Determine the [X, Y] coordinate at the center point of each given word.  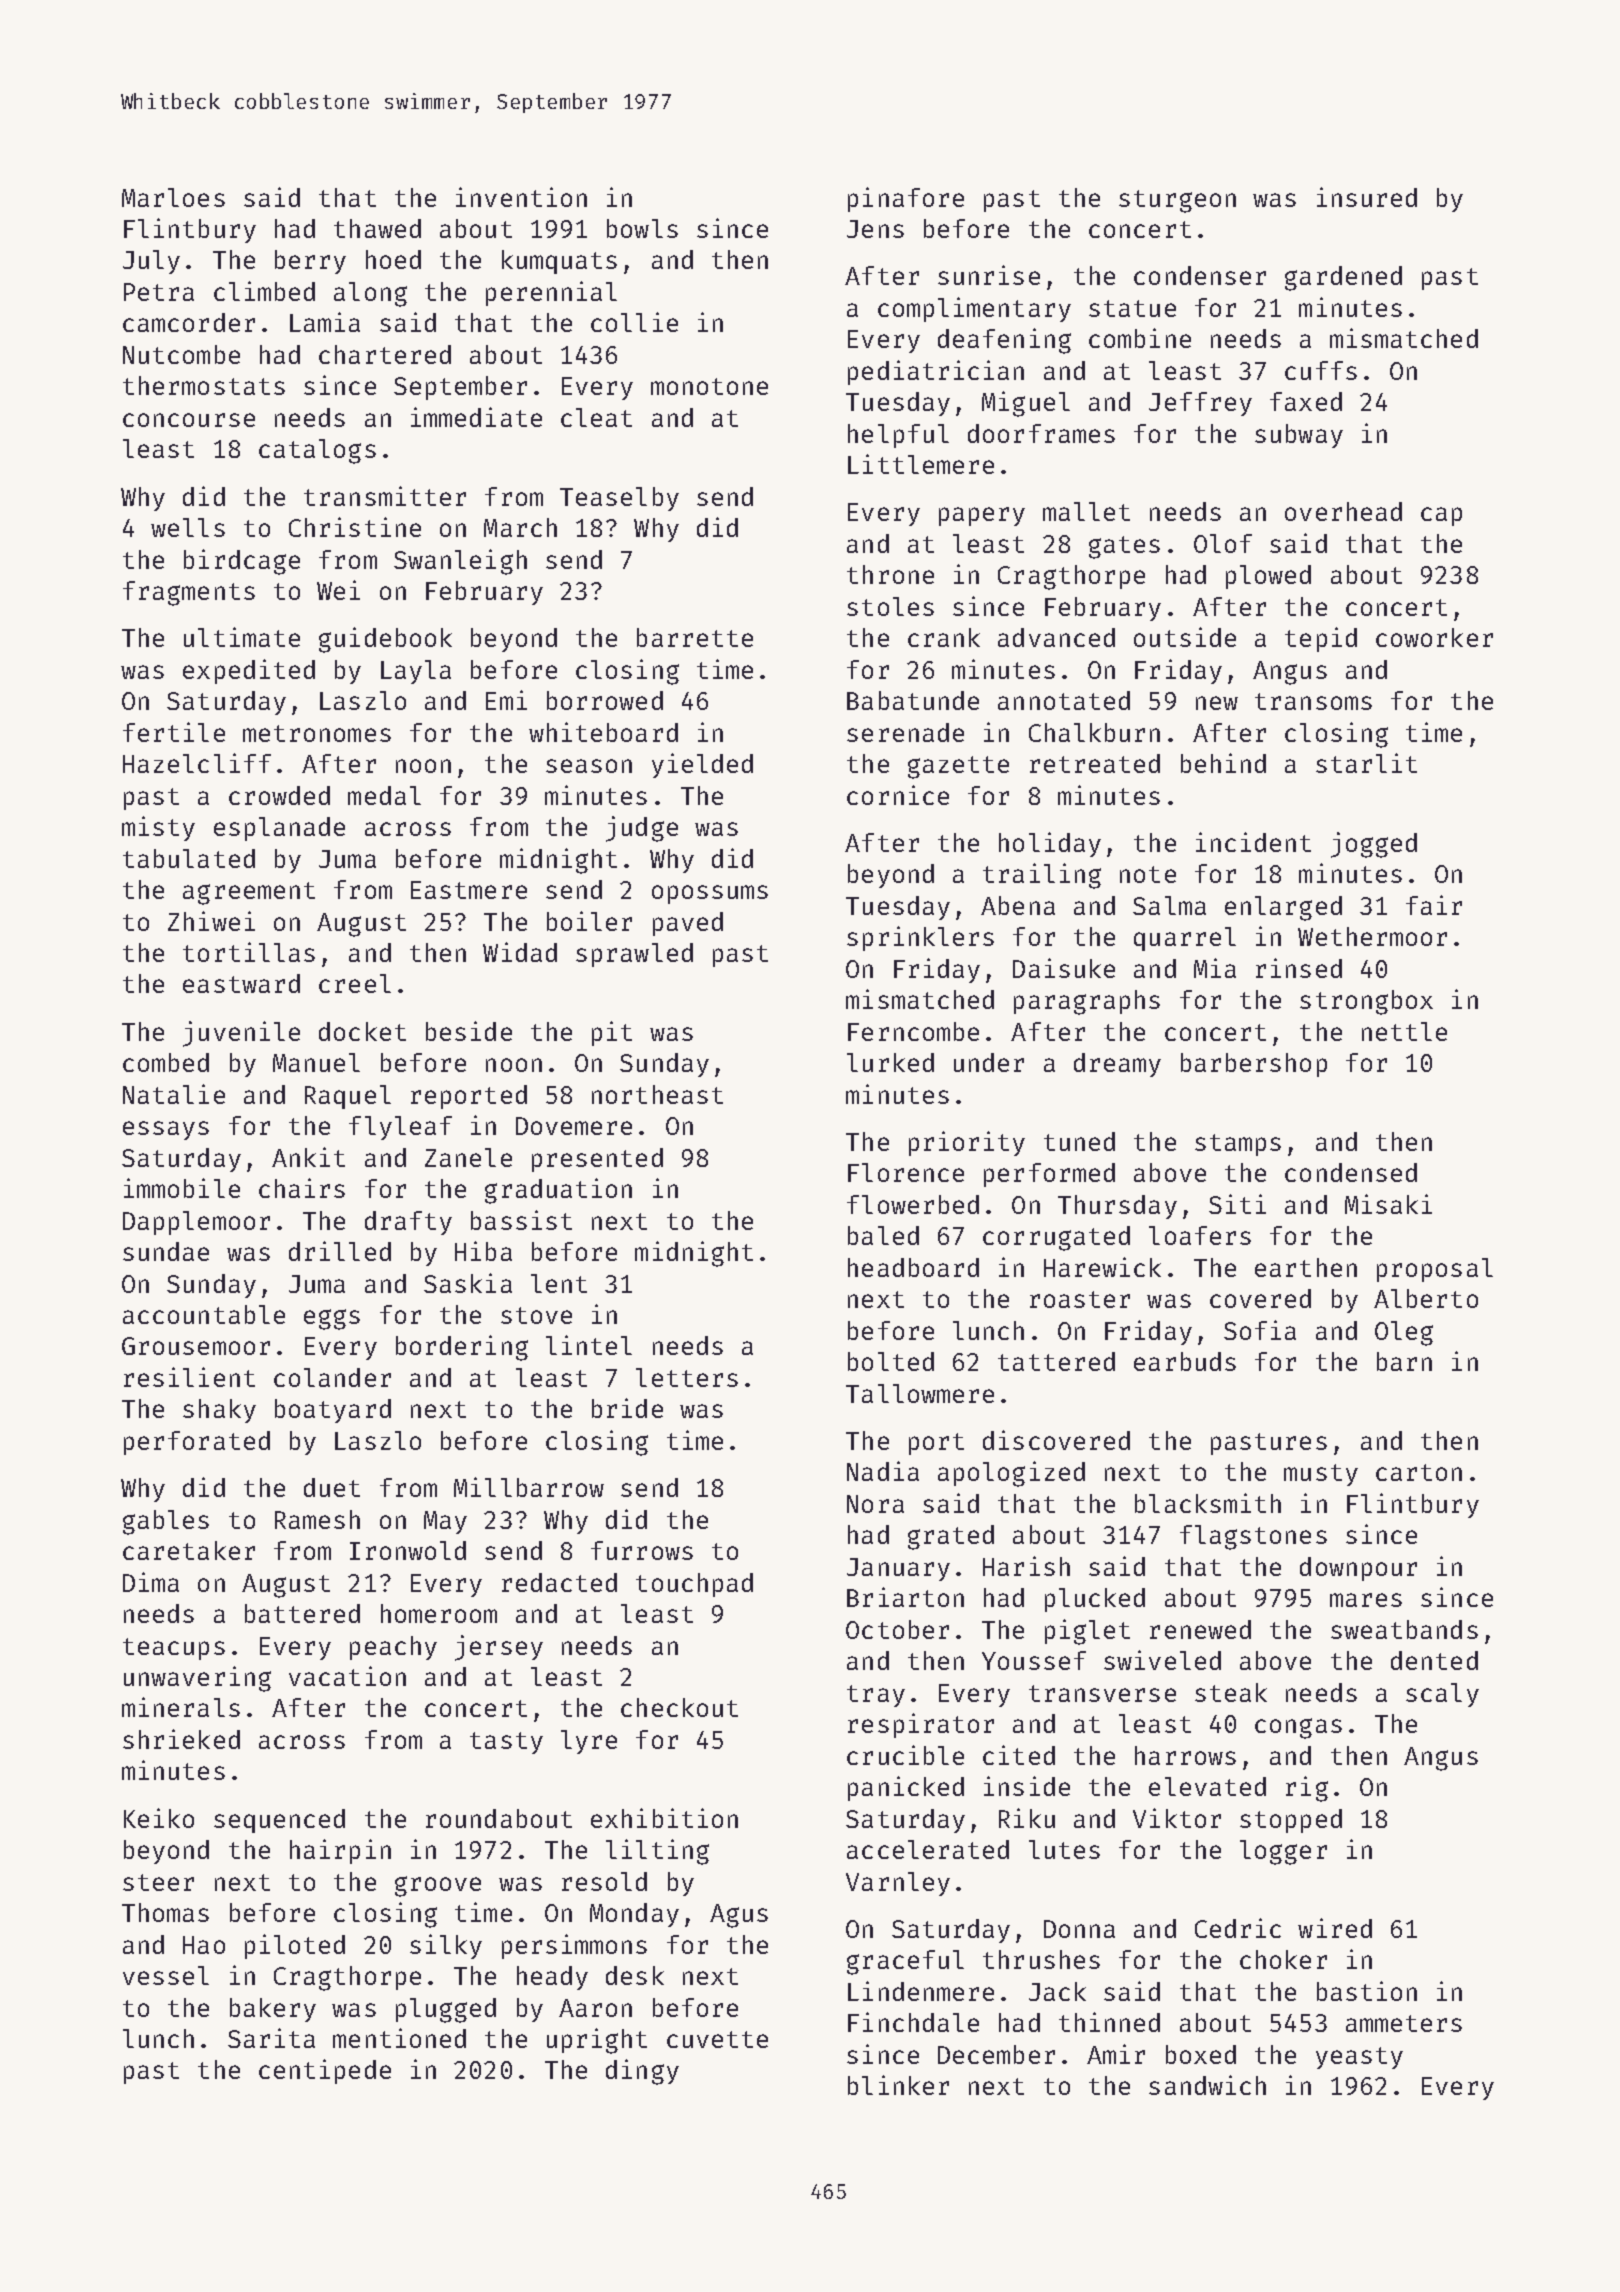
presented [597, 1160]
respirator [921, 1725]
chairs [302, 1188]
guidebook [385, 640]
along [370, 294]
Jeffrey [1200, 404]
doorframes [1041, 433]
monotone [709, 386]
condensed [1351, 1172]
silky [446, 1946]
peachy [393, 1648]
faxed [1306, 401]
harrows [1185, 1755]
